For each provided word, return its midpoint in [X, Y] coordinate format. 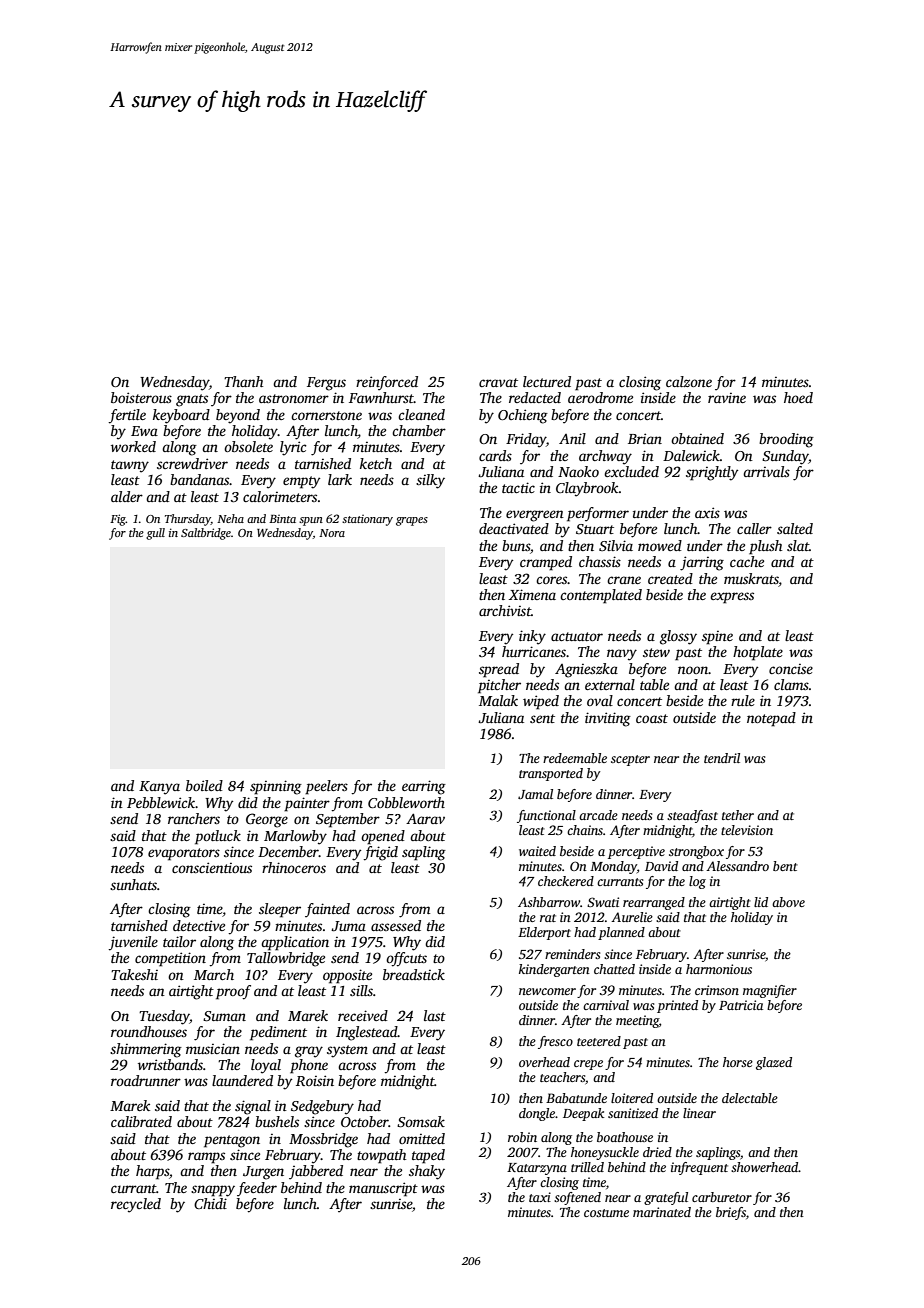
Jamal [535, 794]
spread [499, 670]
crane [624, 580]
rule [743, 700]
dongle [537, 1114]
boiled [204, 785]
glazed [774, 1063]
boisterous [141, 397]
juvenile [133, 943]
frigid [380, 853]
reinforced [387, 383]
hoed [798, 397]
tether [738, 815]
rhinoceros [294, 867]
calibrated [141, 1121]
